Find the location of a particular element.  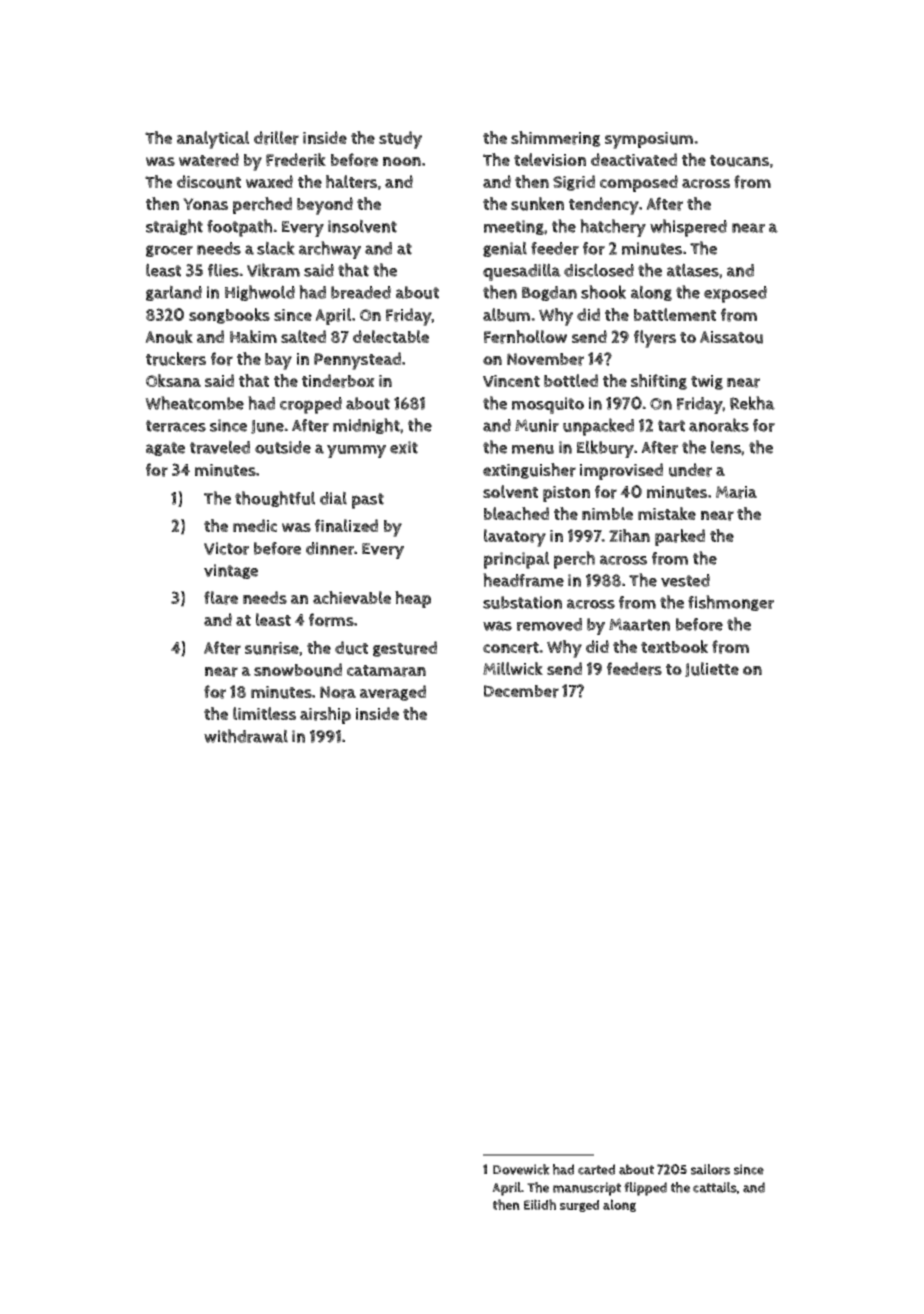

noon is located at coordinates (402, 161).
